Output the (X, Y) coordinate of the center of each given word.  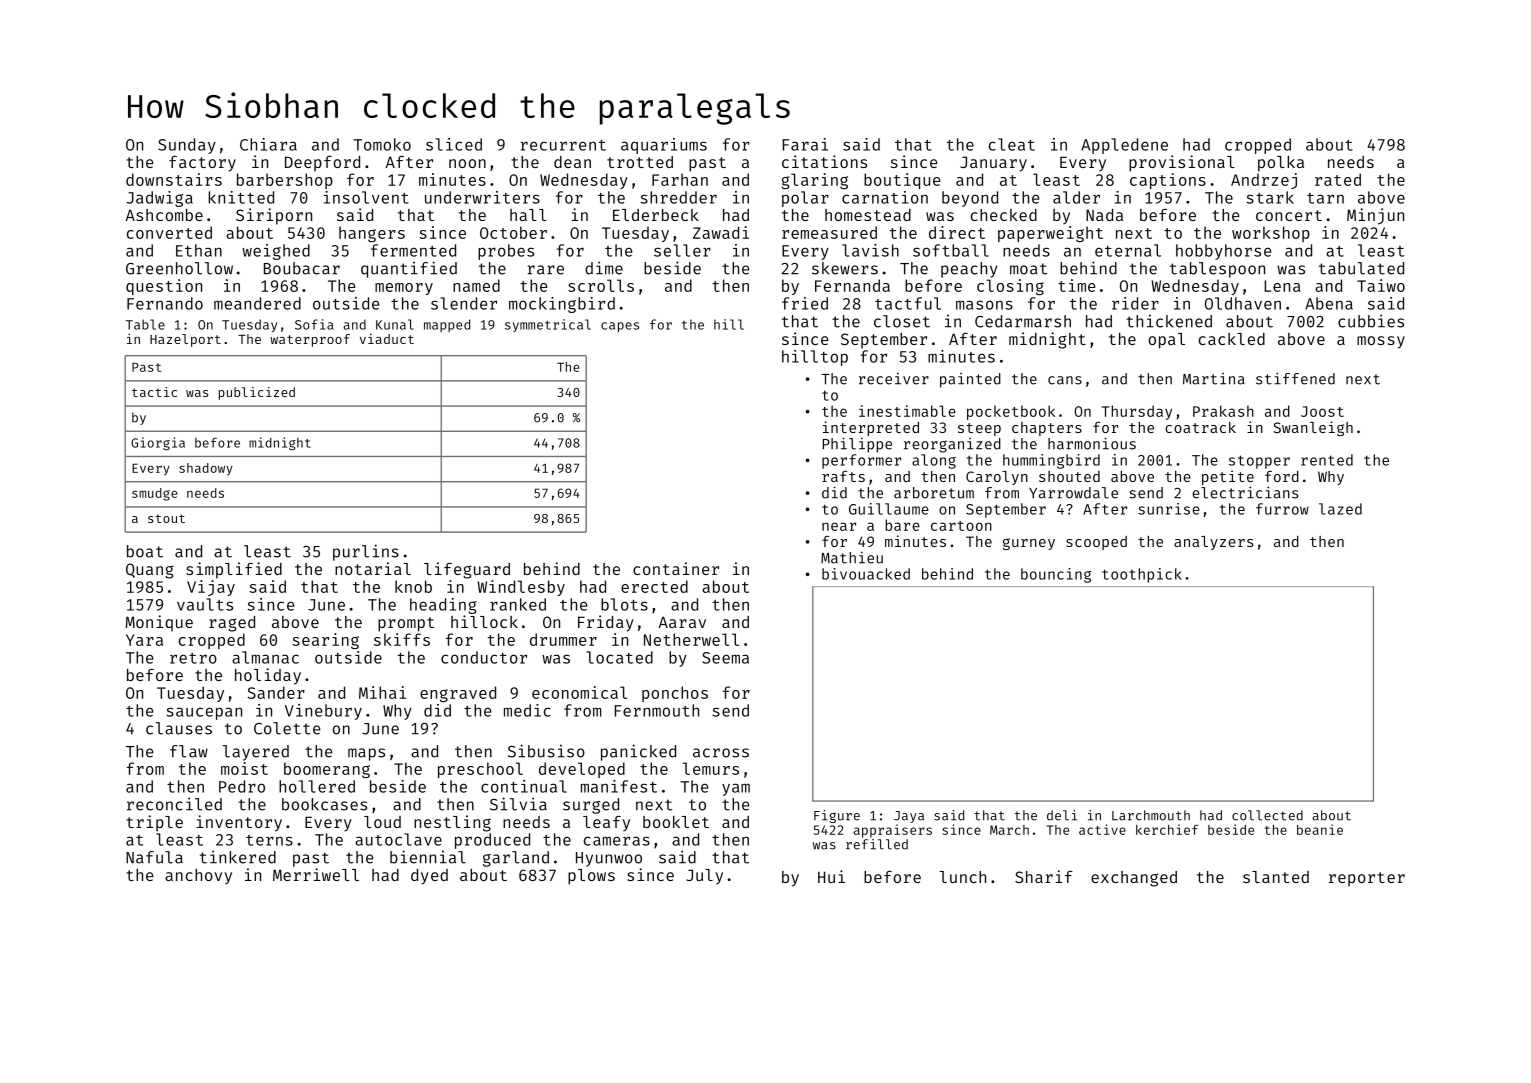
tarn (1325, 198)
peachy (969, 270)
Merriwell (316, 874)
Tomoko (382, 144)
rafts (843, 476)
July (704, 876)
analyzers (1213, 543)
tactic (154, 392)
